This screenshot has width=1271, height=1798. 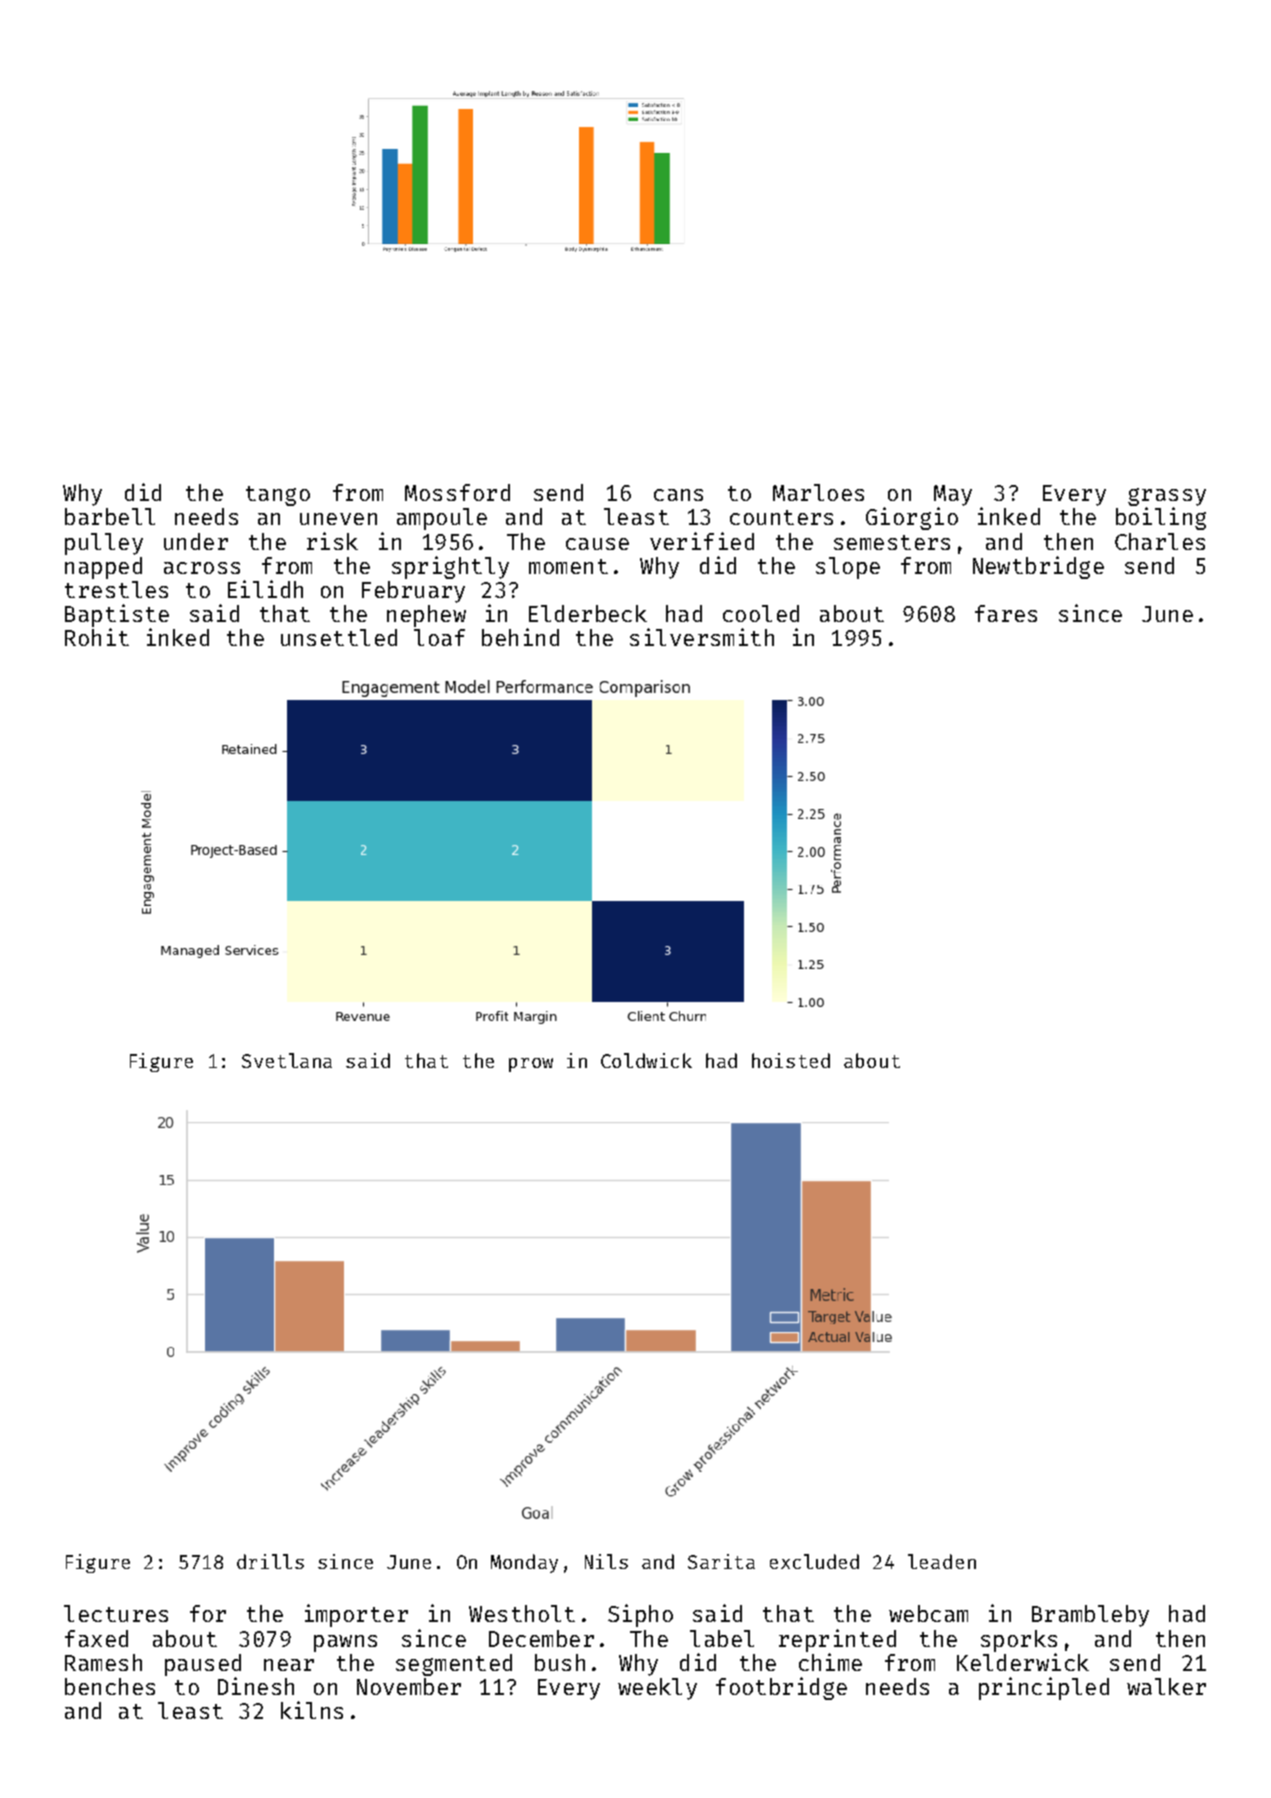 What do you see at coordinates (606, 1561) in the screenshot?
I see `Nils` at bounding box center [606, 1561].
